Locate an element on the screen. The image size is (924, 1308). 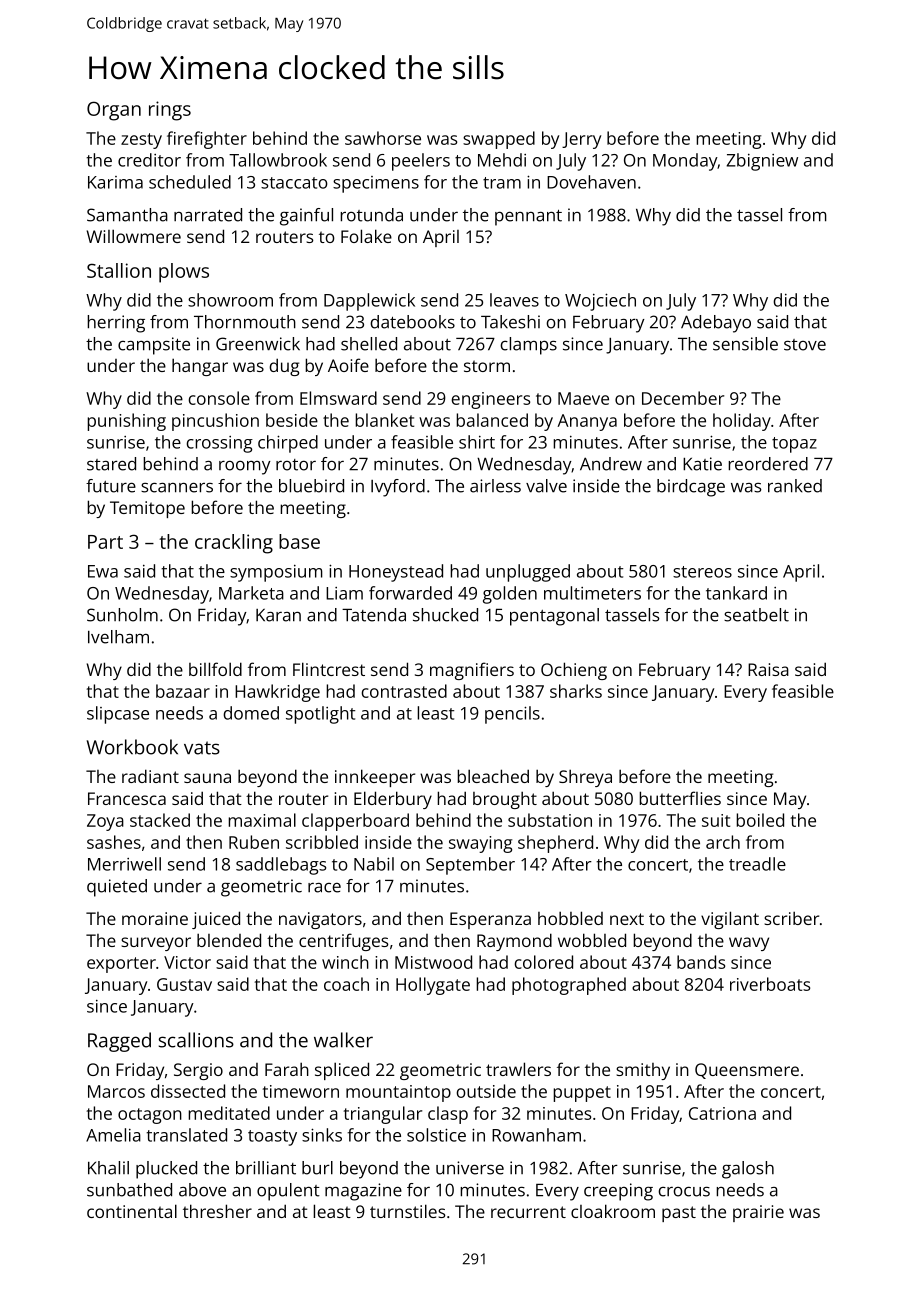
Greenwick is located at coordinates (258, 344).
